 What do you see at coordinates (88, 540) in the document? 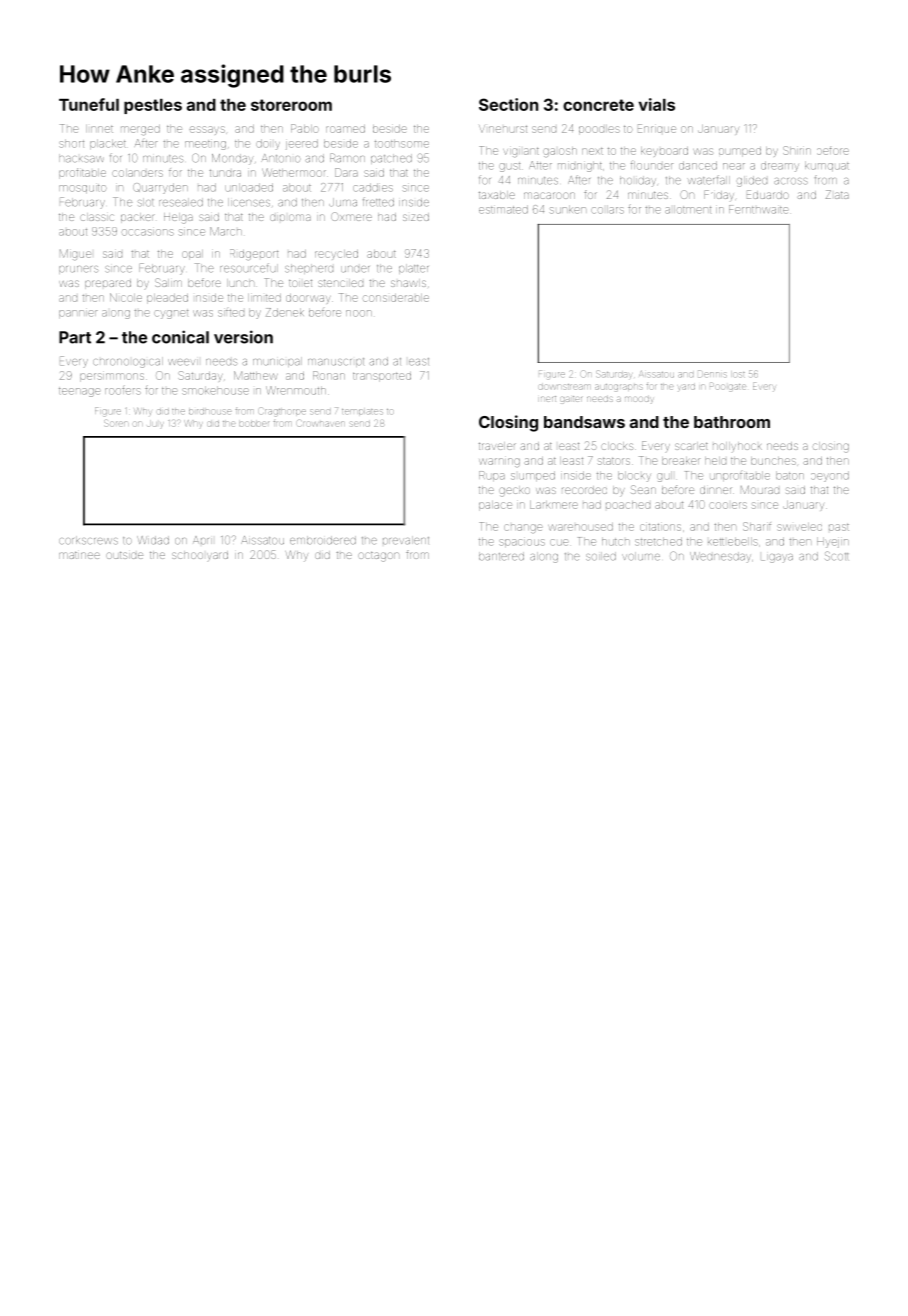
I see `corkscrews` at bounding box center [88, 540].
